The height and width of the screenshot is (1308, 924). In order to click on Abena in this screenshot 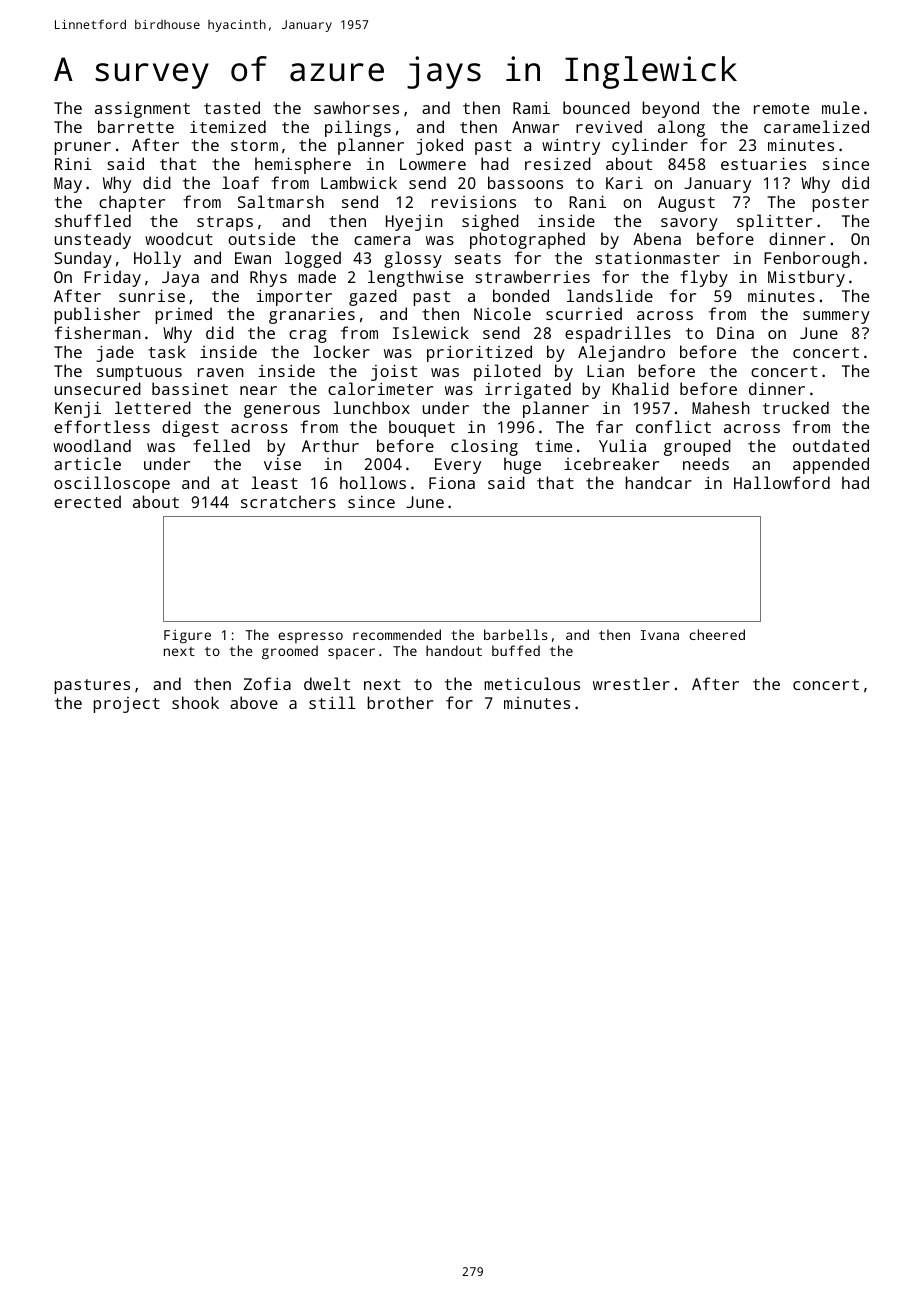, I will do `click(657, 238)`.
